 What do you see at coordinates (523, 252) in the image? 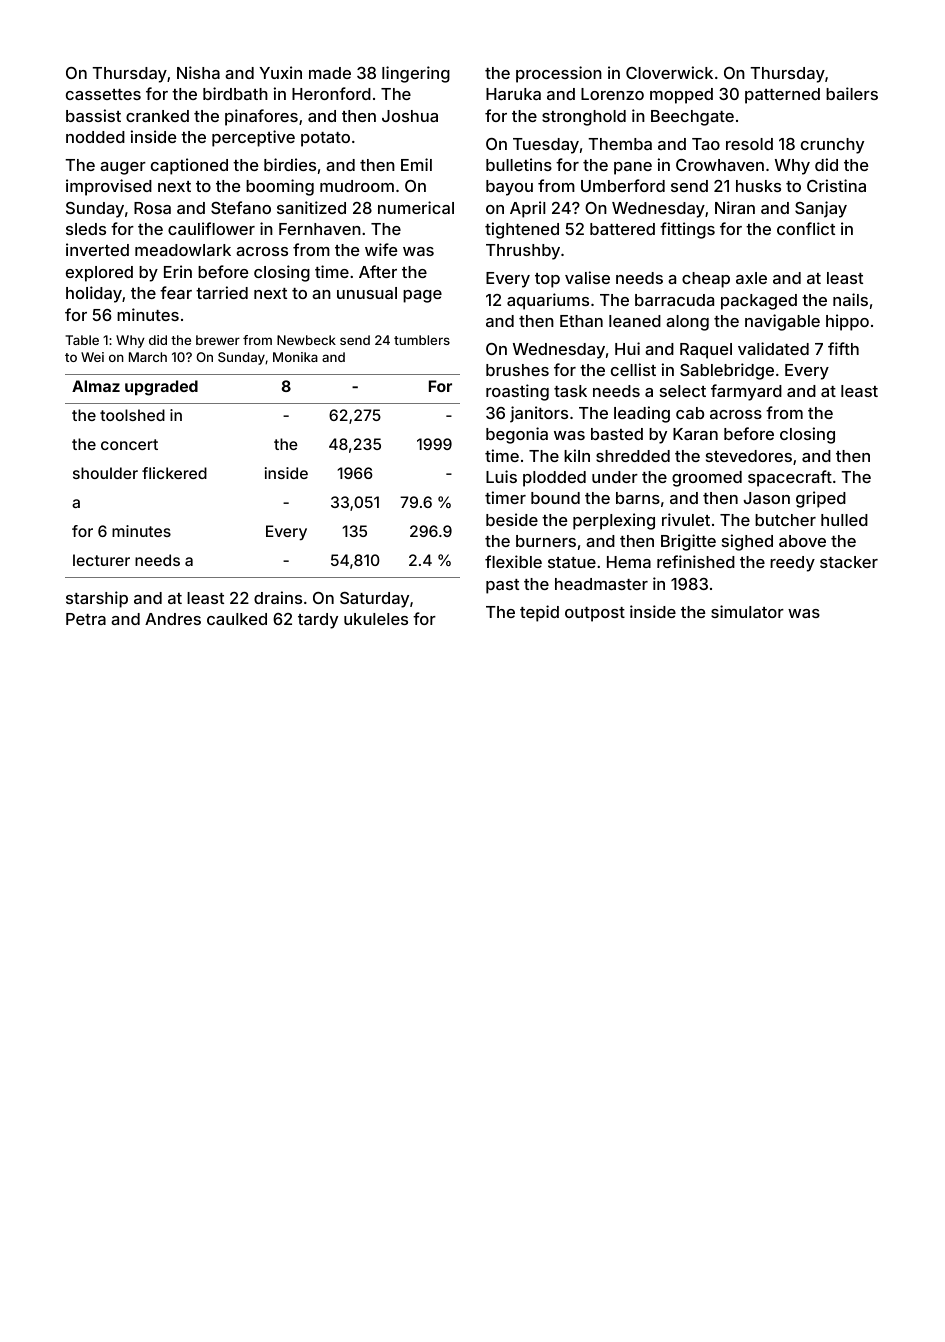
I see `Thrushby` at bounding box center [523, 252].
